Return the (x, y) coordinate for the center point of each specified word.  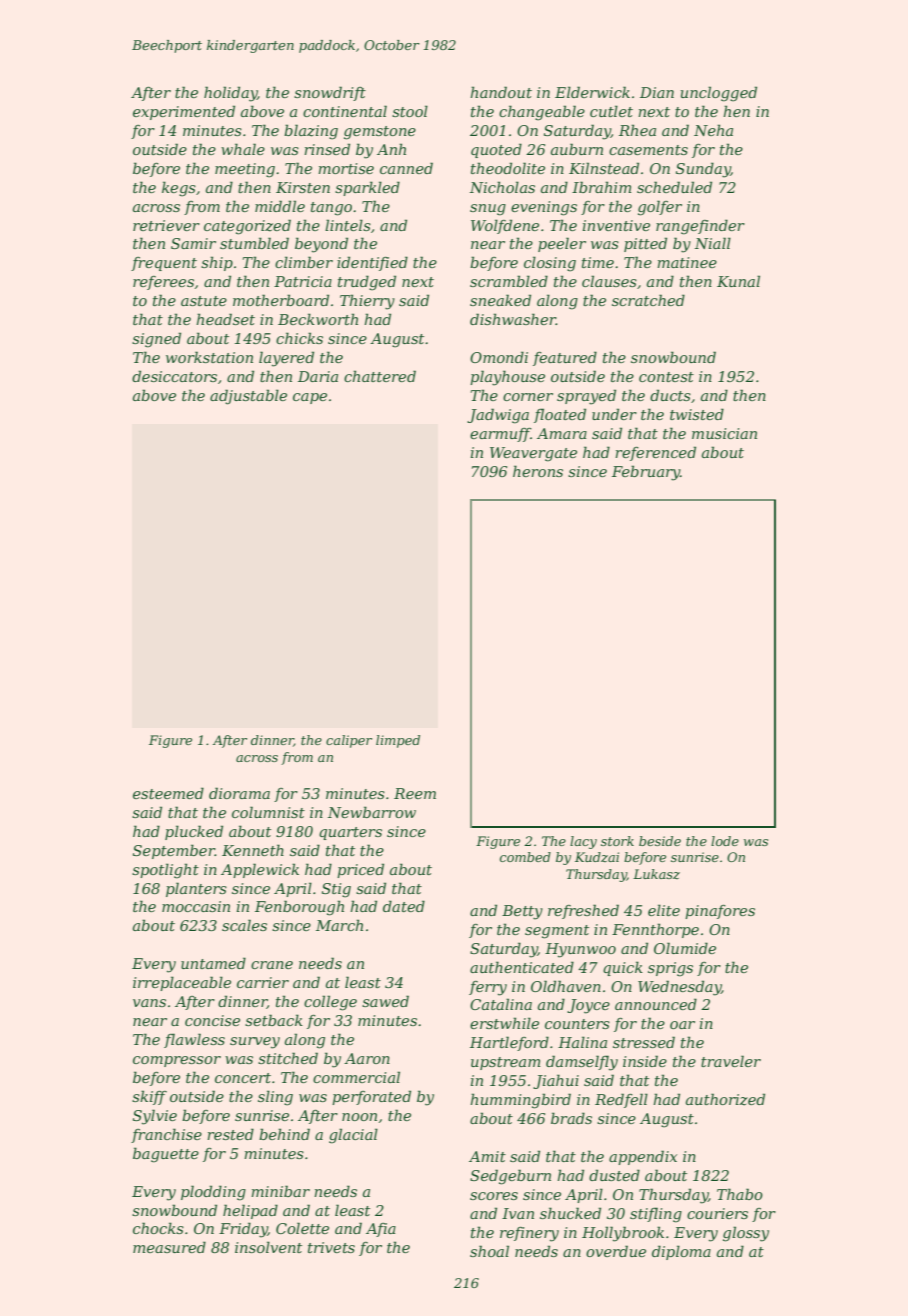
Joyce (588, 1006)
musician (724, 433)
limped (398, 741)
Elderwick (592, 92)
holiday (230, 94)
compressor (177, 1061)
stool (410, 111)
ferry (488, 988)
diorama (239, 793)
